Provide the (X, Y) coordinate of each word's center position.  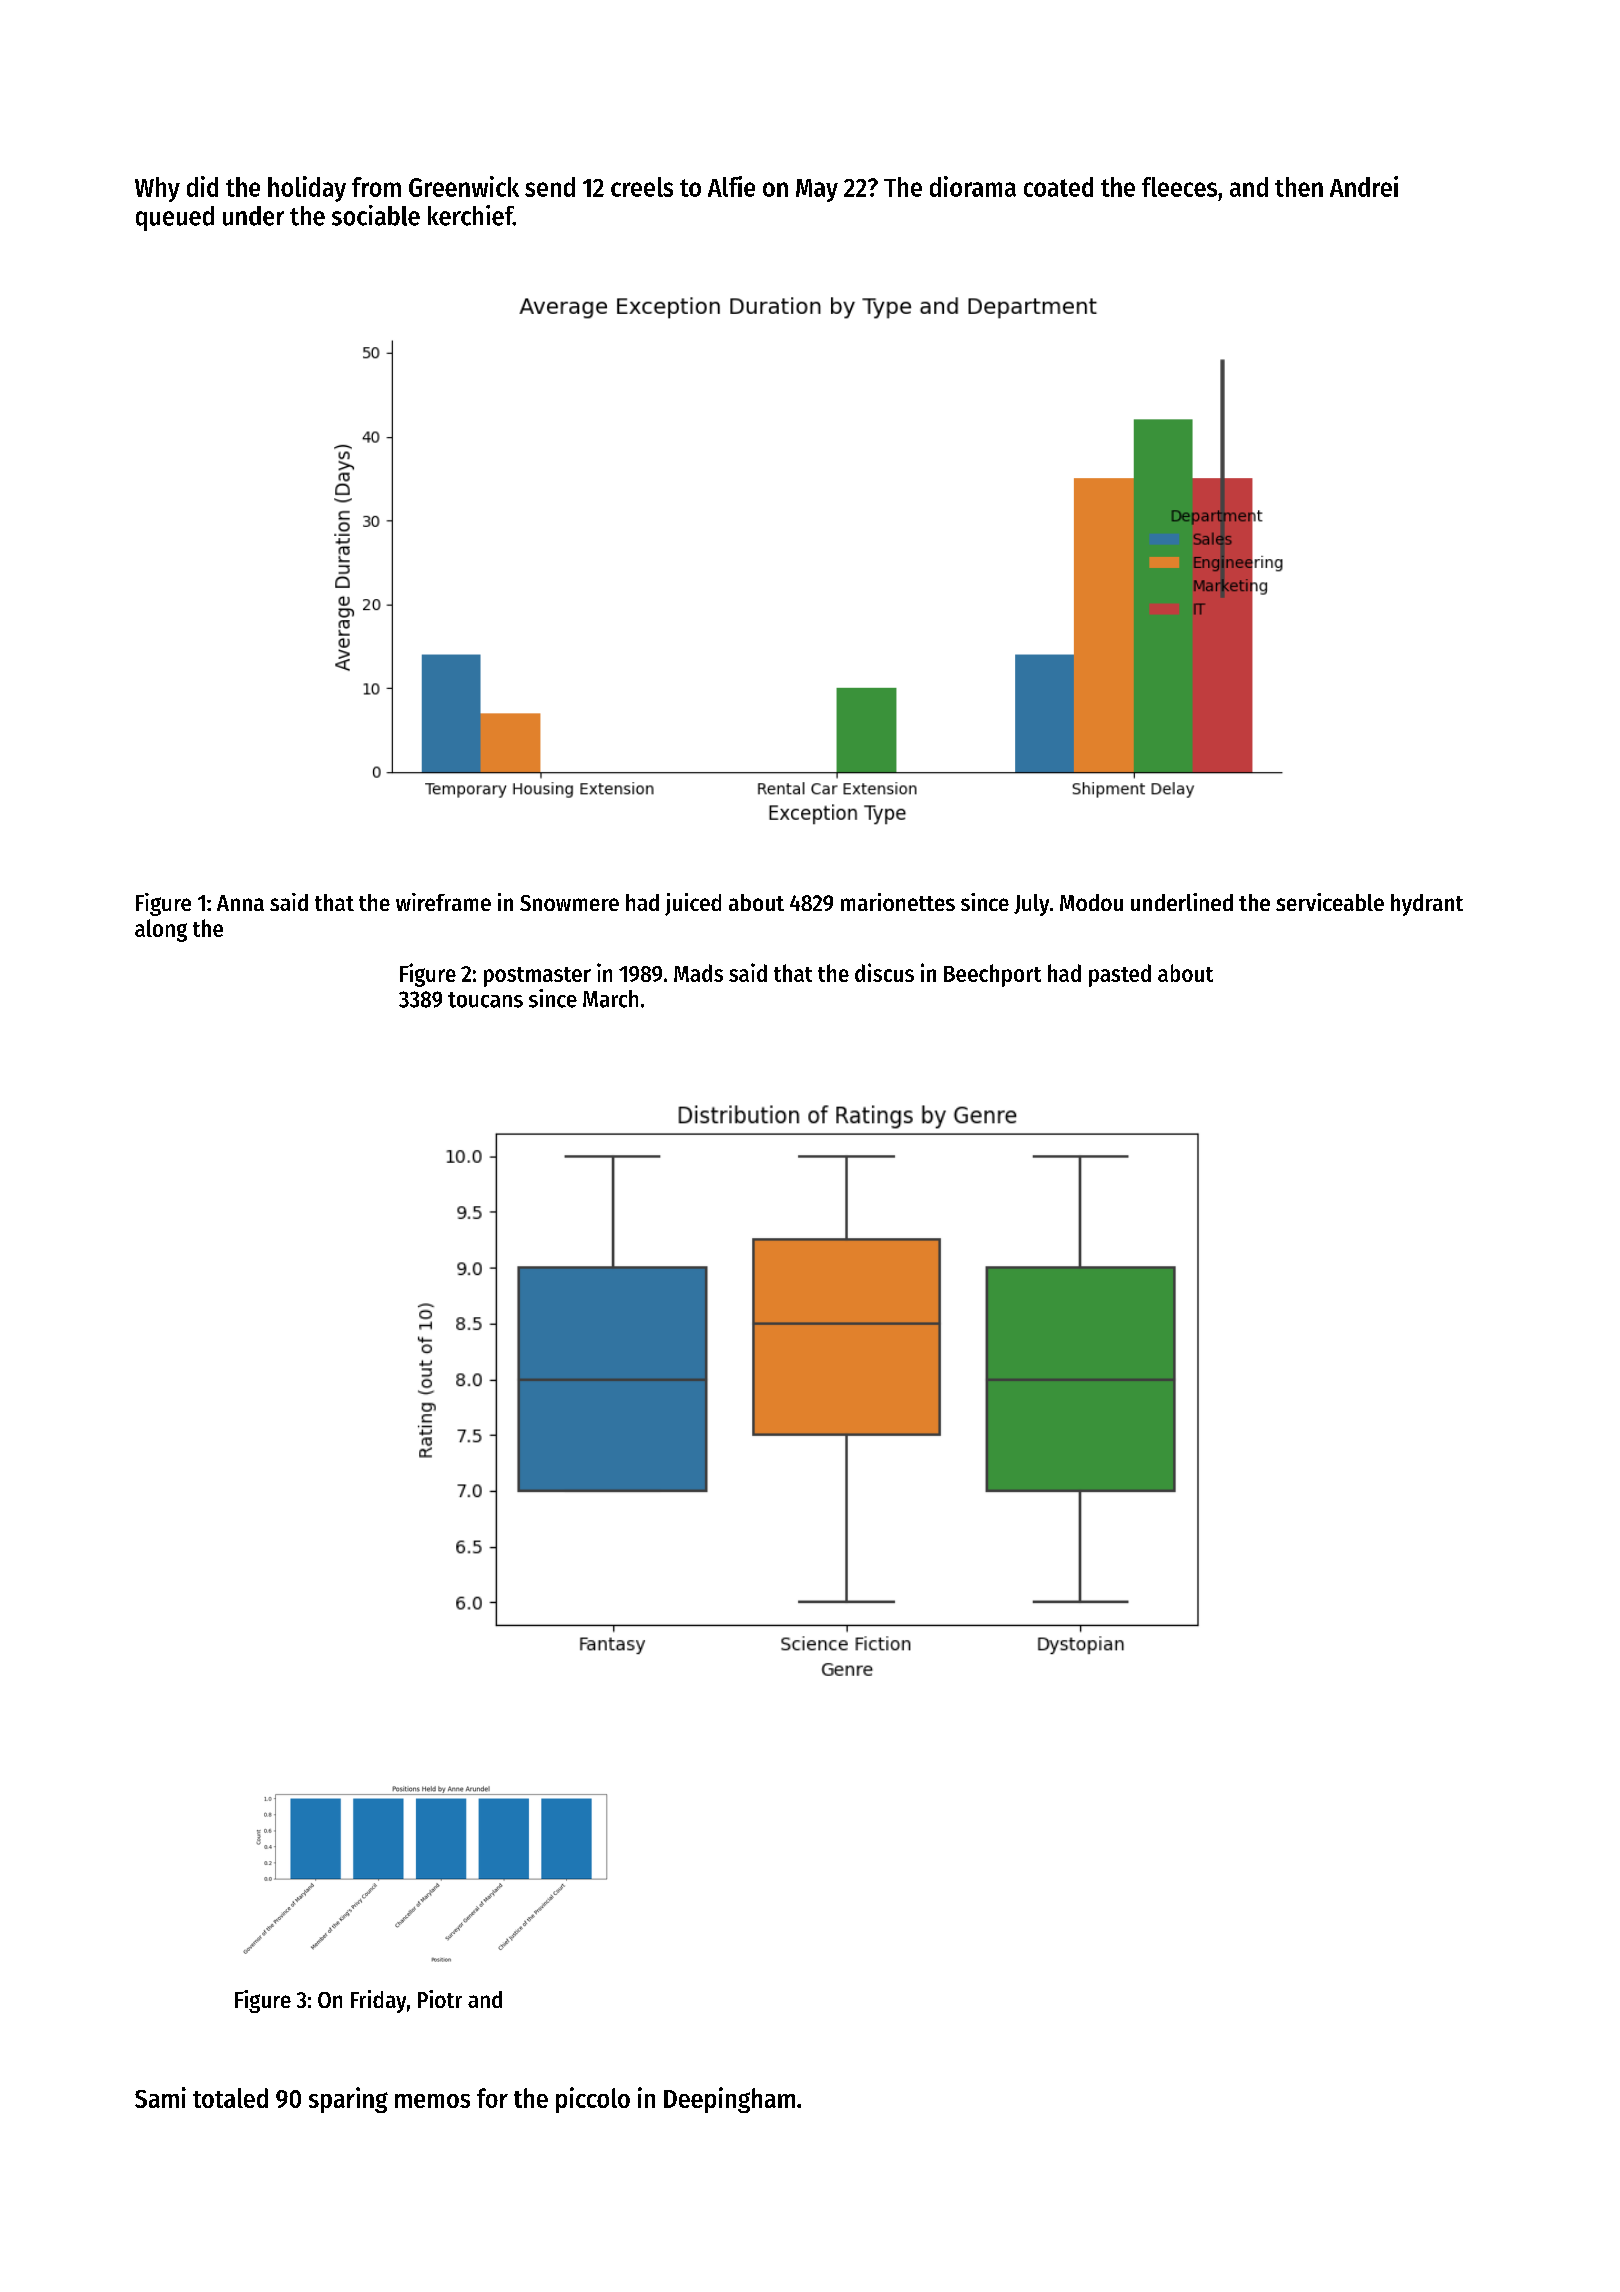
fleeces (1179, 187)
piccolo (593, 2100)
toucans (485, 1000)
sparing (348, 2100)
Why (157, 189)
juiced (693, 904)
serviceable (1330, 902)
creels (642, 187)
